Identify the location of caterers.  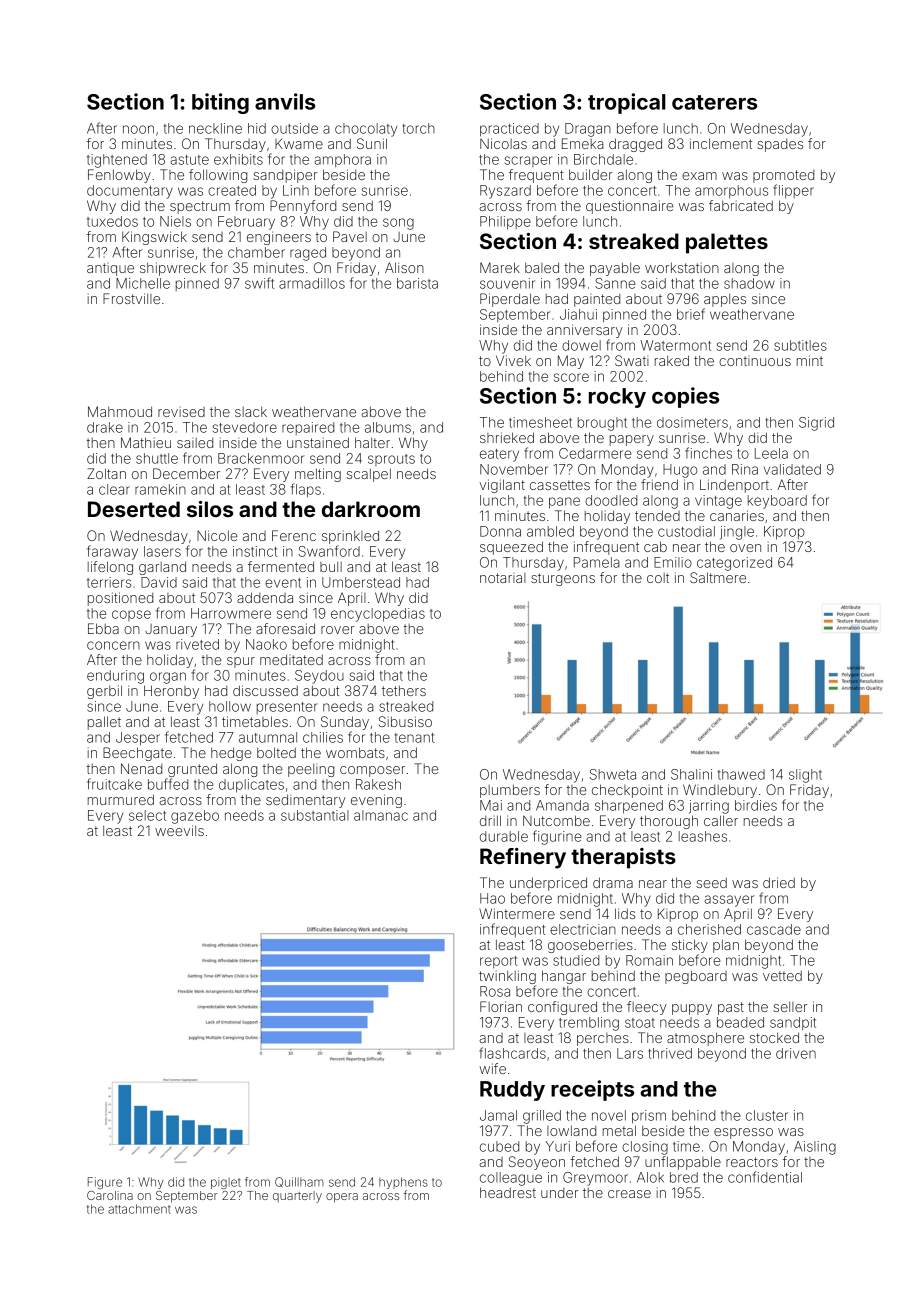
(714, 102).
